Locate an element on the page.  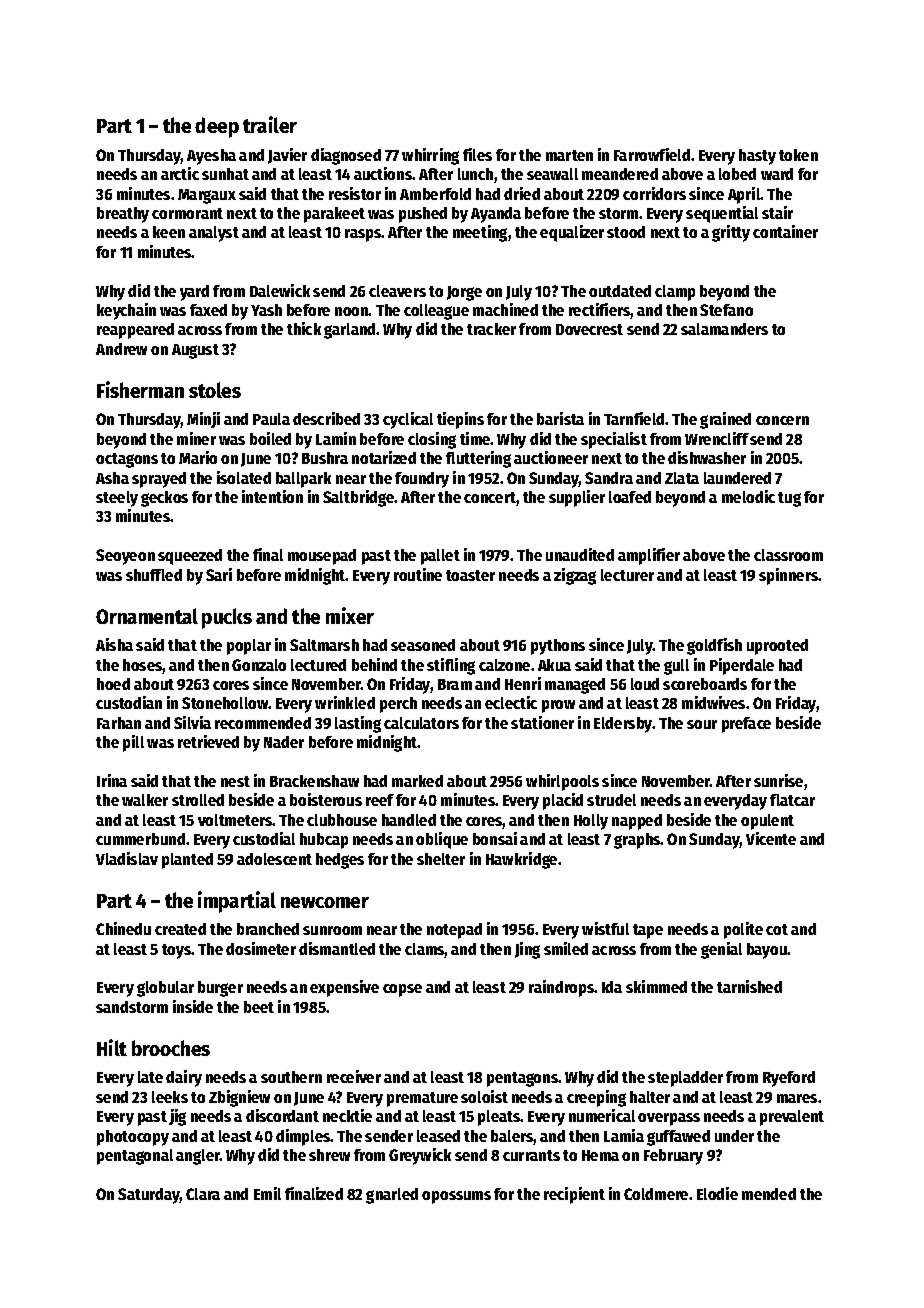
files is located at coordinates (477, 154).
